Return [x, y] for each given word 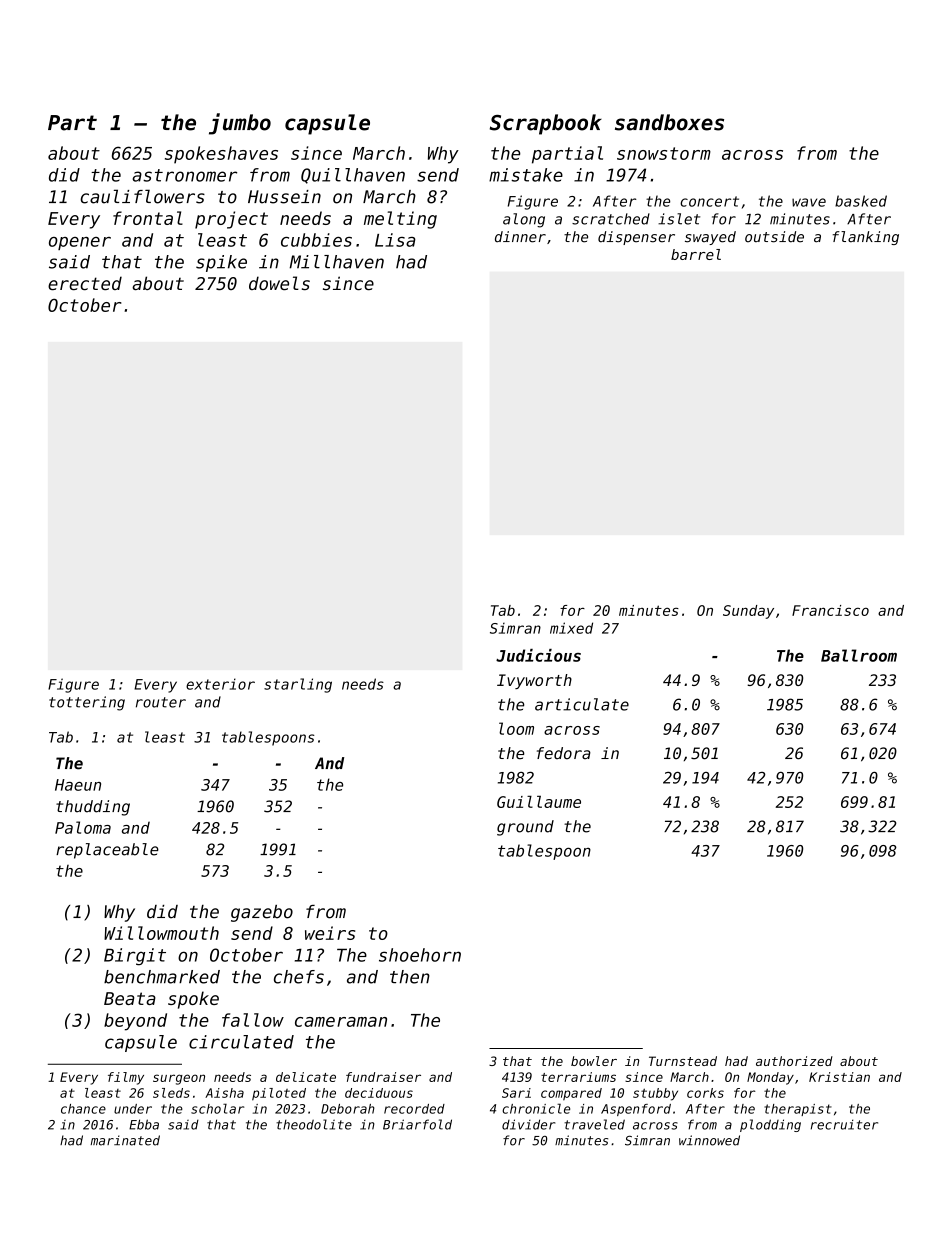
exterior [220, 684]
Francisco [830, 610]
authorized [794, 1061]
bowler [594, 1061]
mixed [571, 628]
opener [80, 243]
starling [298, 685]
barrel [696, 254]
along [524, 220]
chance [83, 1109]
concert [709, 201]
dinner [520, 237]
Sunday [748, 612]
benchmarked [162, 977]
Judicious [538, 655]
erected [85, 283]
